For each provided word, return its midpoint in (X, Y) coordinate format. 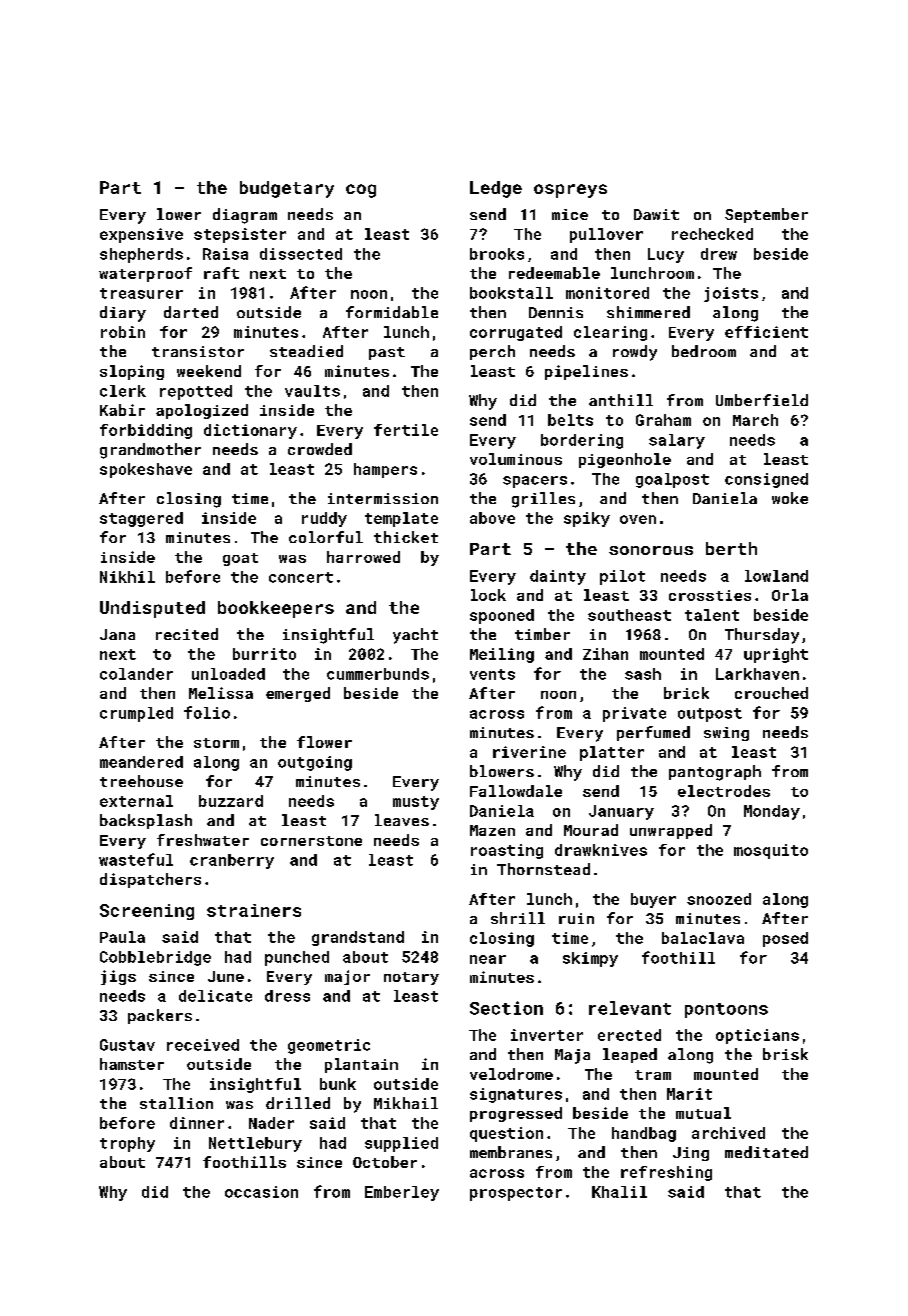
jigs (118, 977)
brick (686, 693)
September (766, 215)
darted (191, 312)
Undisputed (152, 609)
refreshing (666, 1173)
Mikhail (406, 1103)
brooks (497, 254)
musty (416, 803)
